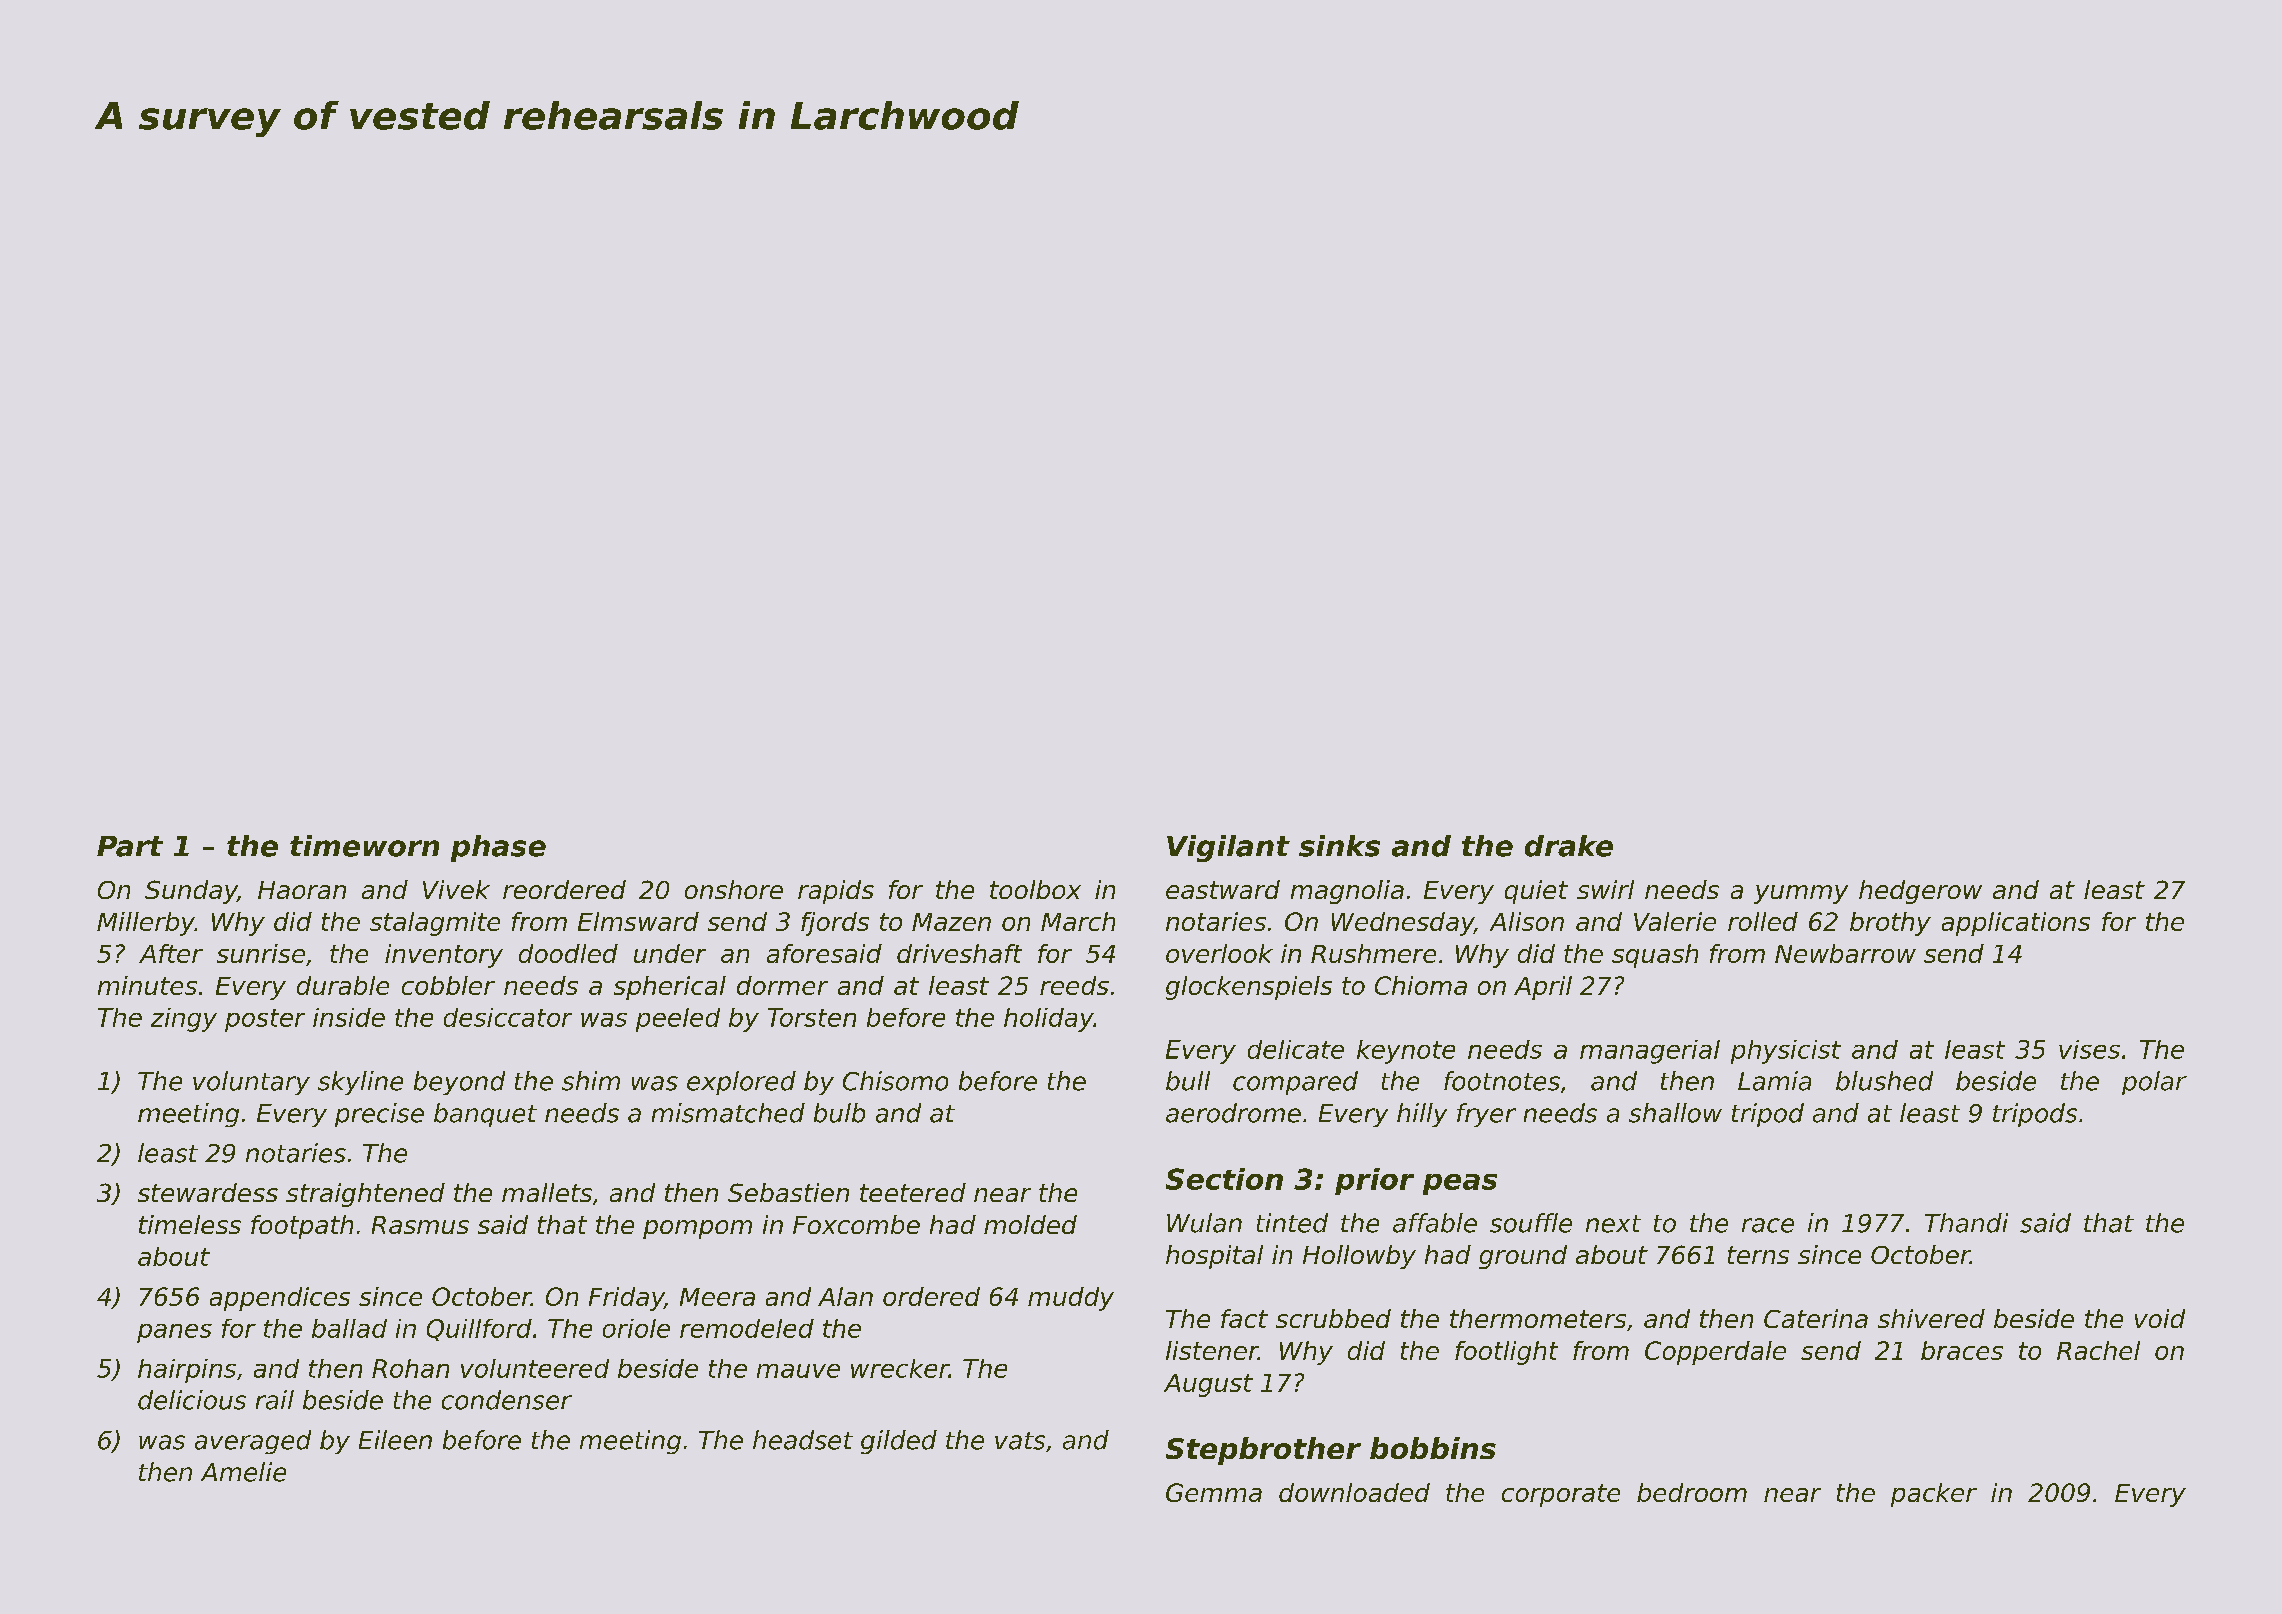  I want to click on phase, so click(498, 848).
